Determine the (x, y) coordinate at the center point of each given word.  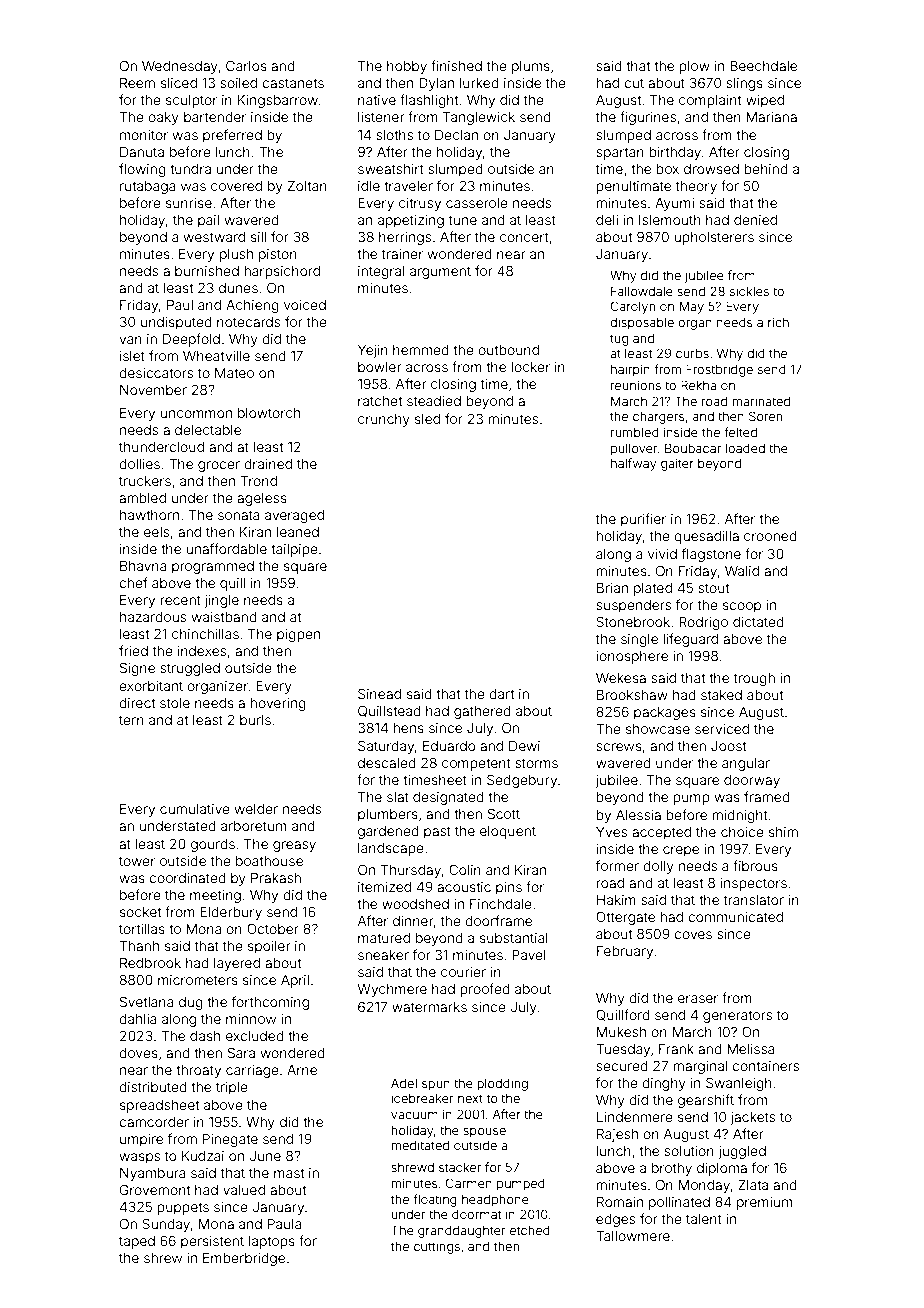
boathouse (269, 861)
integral (381, 272)
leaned (298, 532)
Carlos (246, 65)
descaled (387, 763)
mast (289, 1173)
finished (456, 65)
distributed (153, 1087)
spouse (484, 1133)
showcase (658, 729)
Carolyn (633, 307)
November (153, 390)
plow (694, 67)
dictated (758, 622)
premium (764, 1203)
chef (133, 582)
